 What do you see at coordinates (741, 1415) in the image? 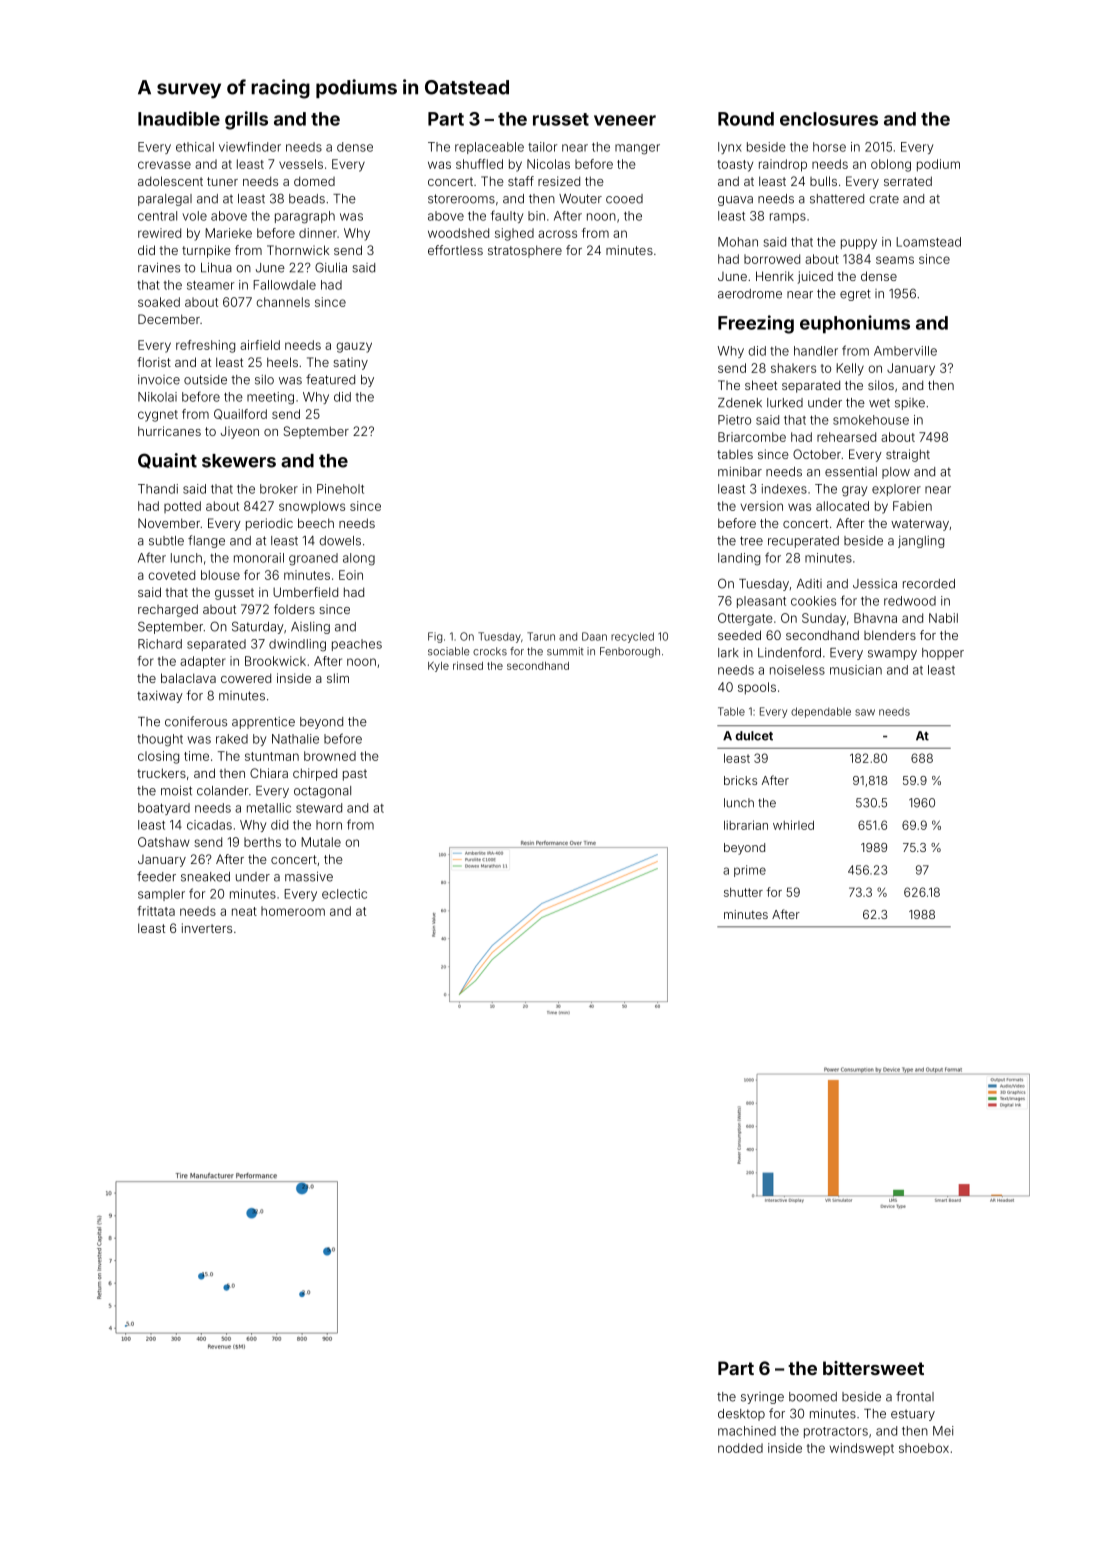
I see `desktop` at bounding box center [741, 1415].
